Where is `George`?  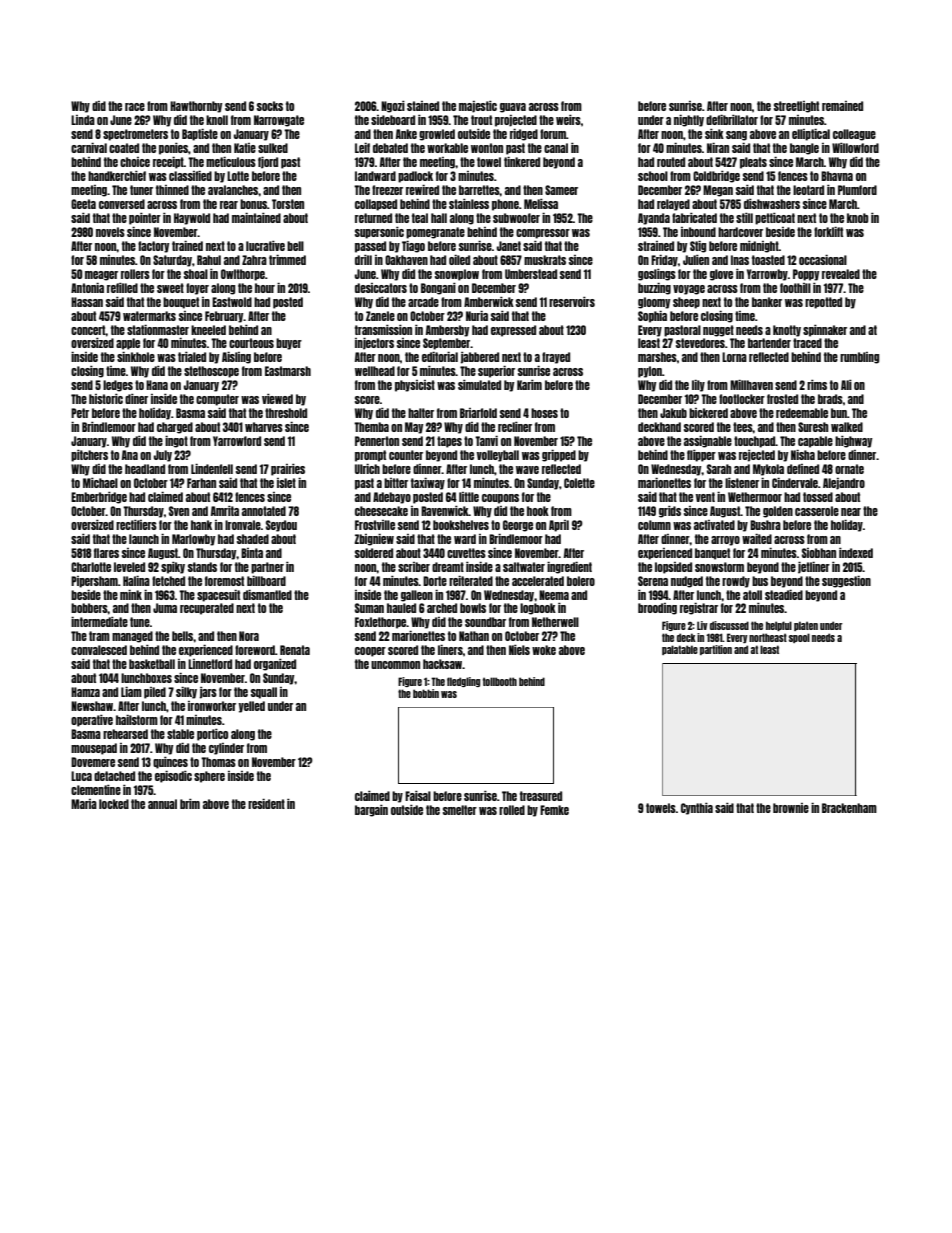
George is located at coordinates (518, 526).
